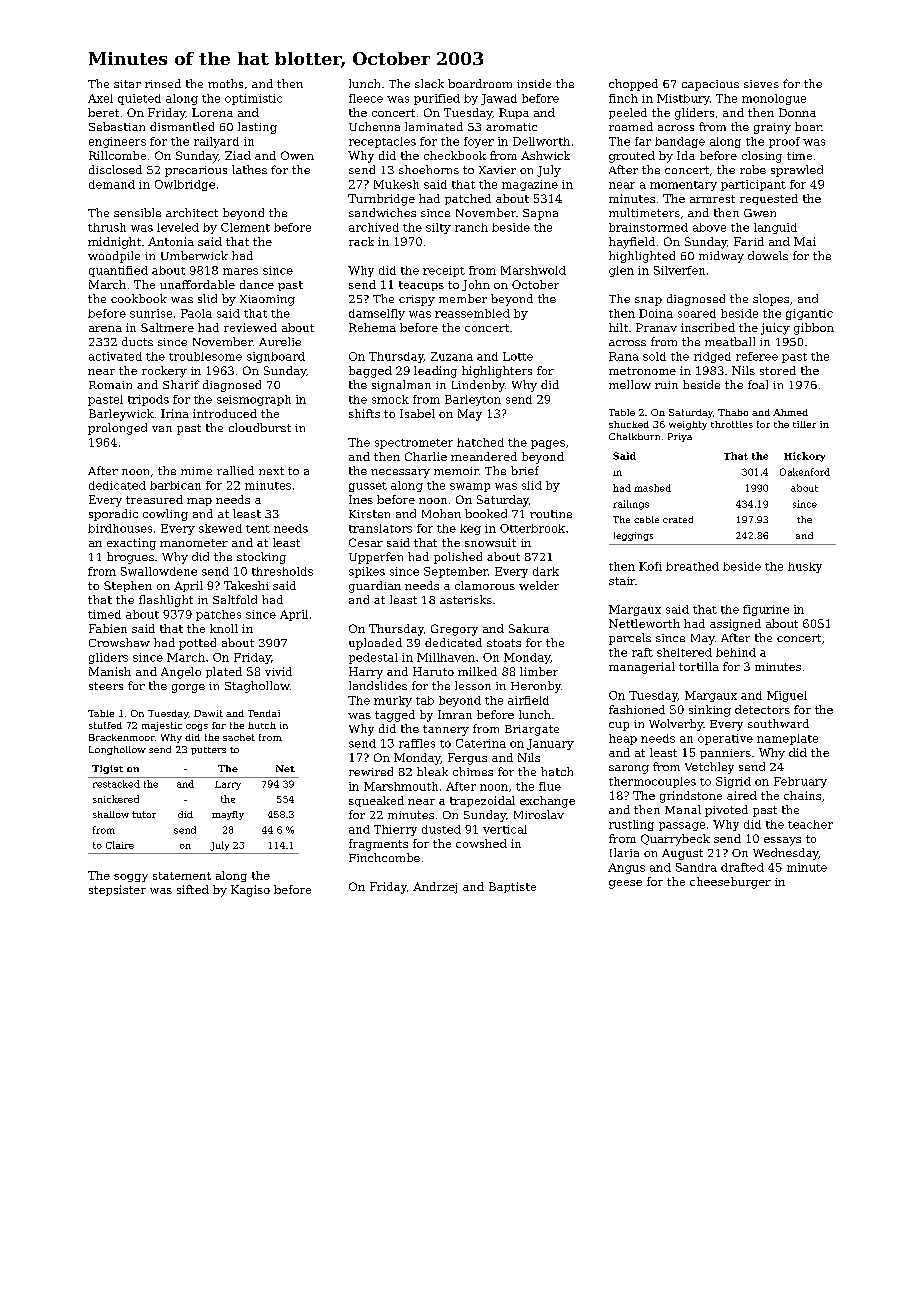 The width and height of the screenshot is (924, 1308). I want to click on moths, so click(225, 83).
